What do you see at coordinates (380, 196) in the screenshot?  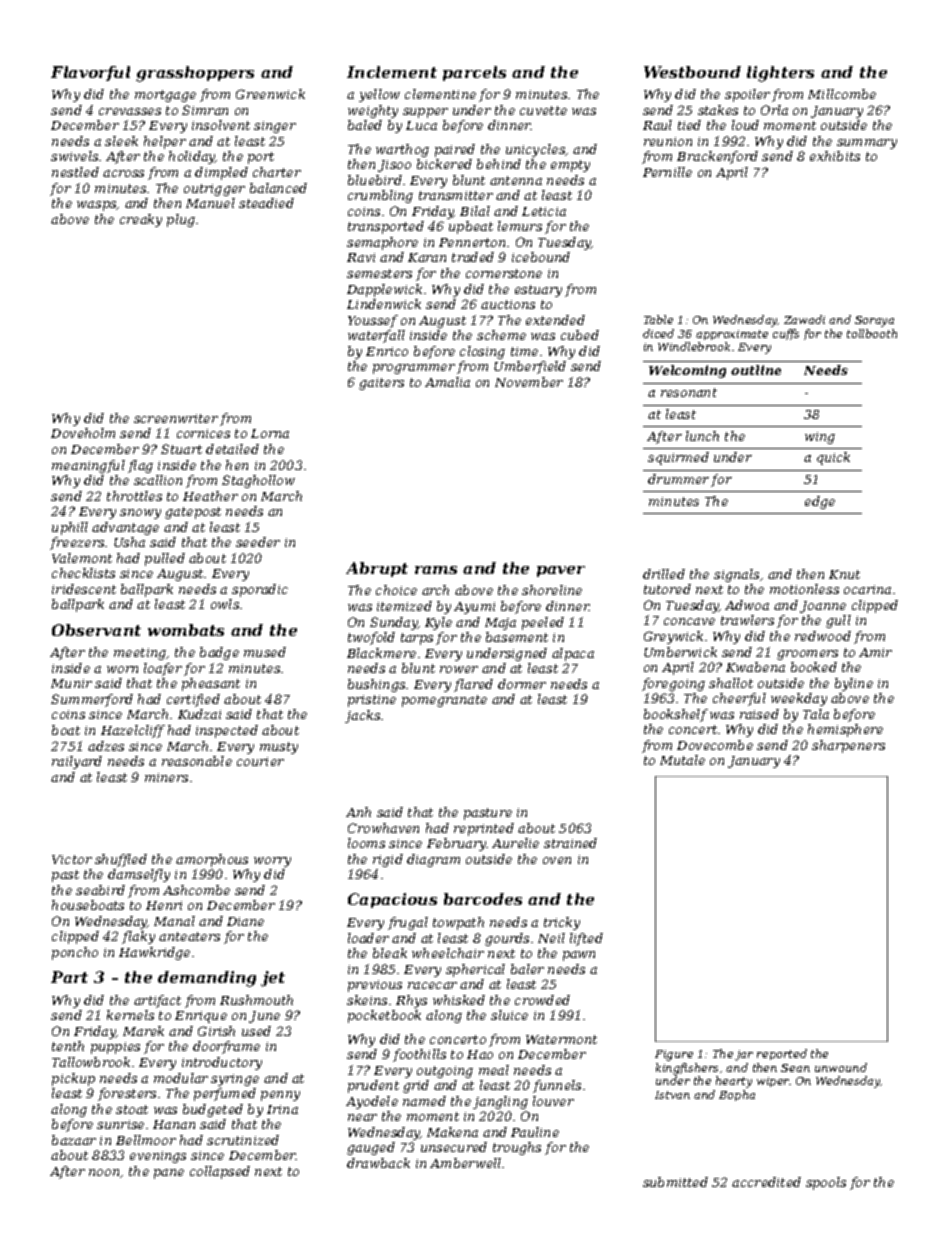 I see `crumbling` at bounding box center [380, 196].
